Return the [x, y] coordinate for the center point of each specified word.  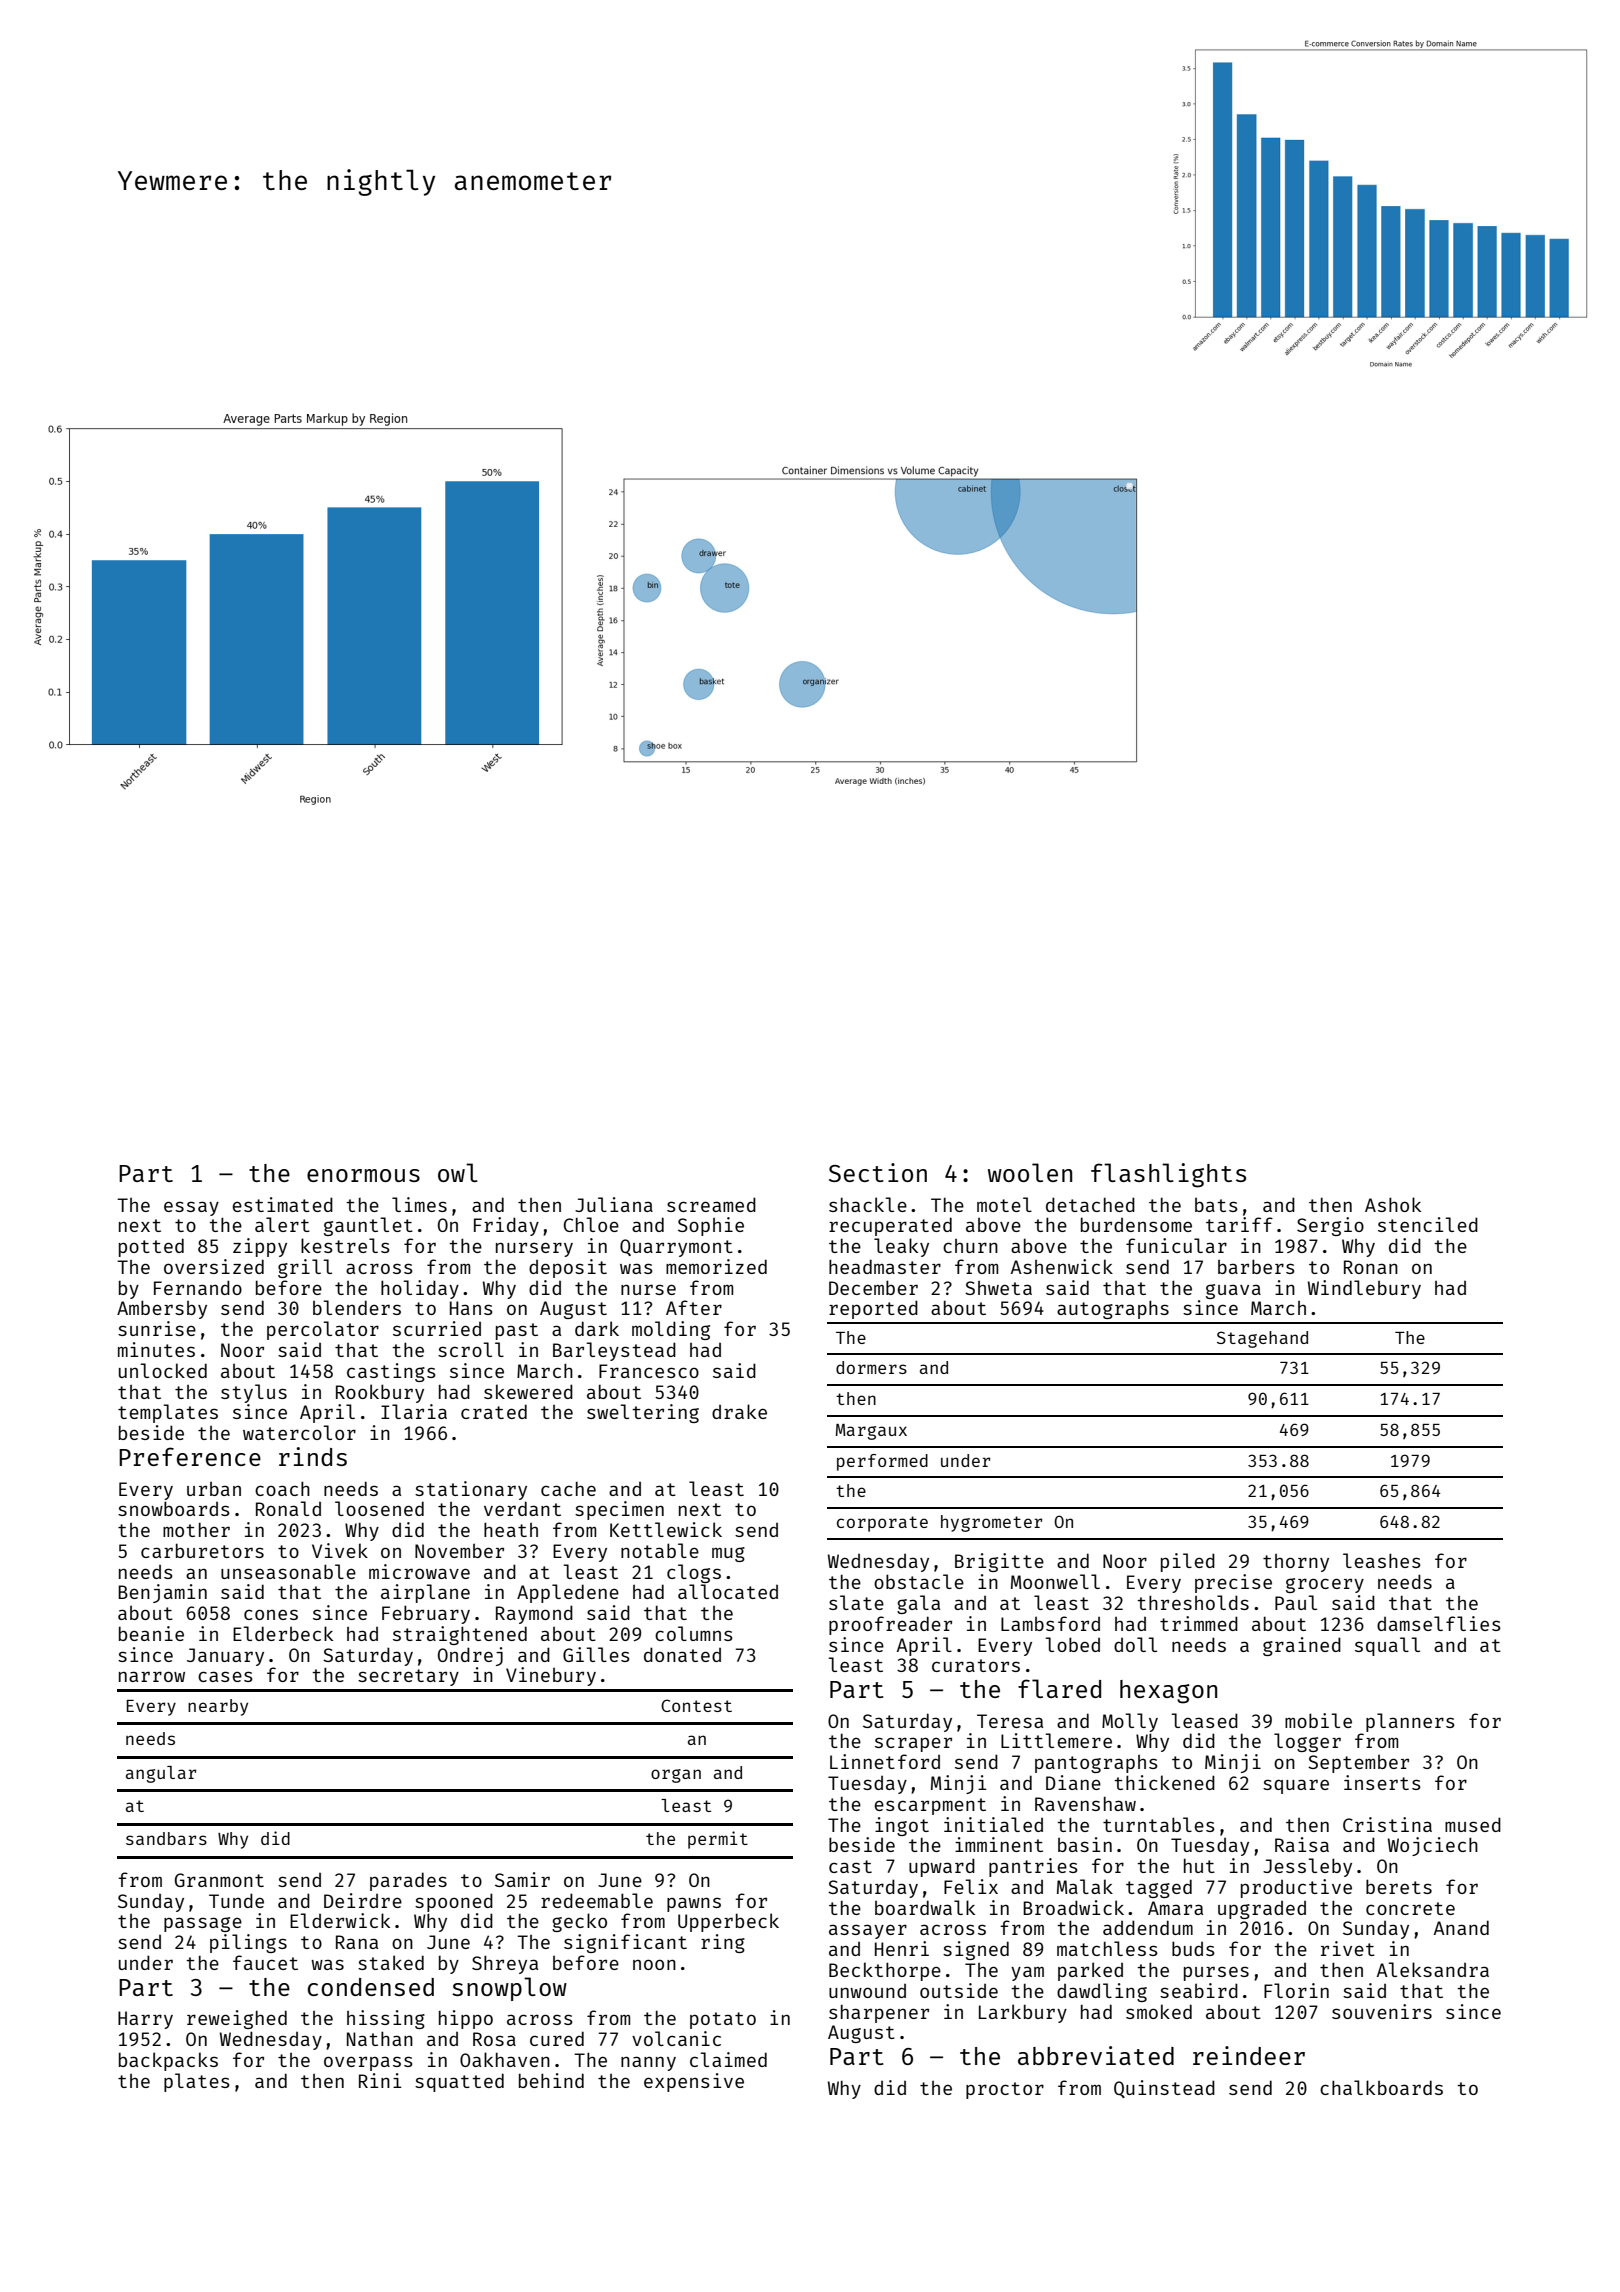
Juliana [614, 1204]
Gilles [596, 1654]
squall [1387, 1646]
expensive [694, 2082]
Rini [380, 2080]
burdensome [1136, 1224]
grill [305, 1268]
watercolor [299, 1432]
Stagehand [1262, 1339]
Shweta [998, 1288]
